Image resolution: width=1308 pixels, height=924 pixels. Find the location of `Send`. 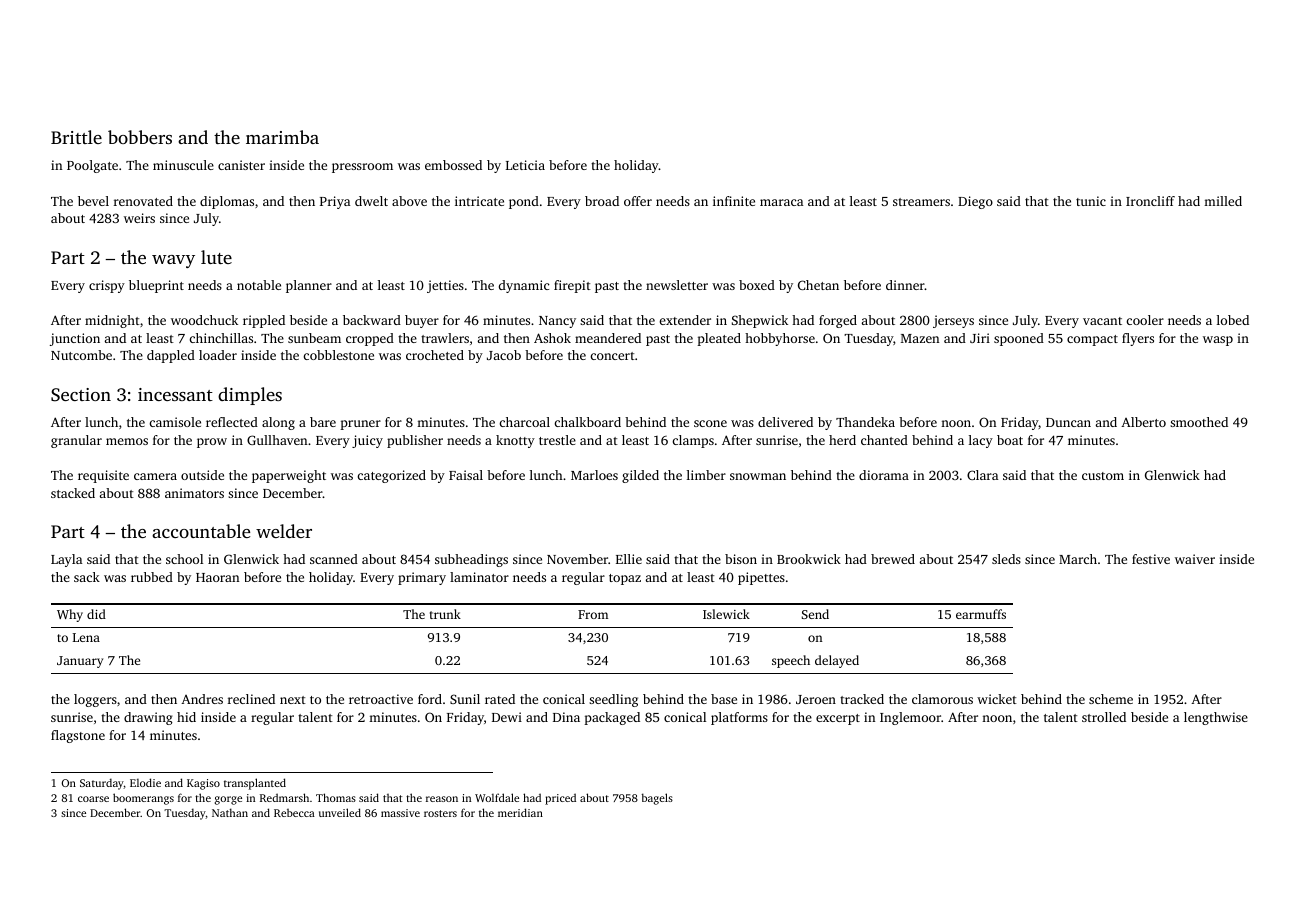

Send is located at coordinates (815, 614).
